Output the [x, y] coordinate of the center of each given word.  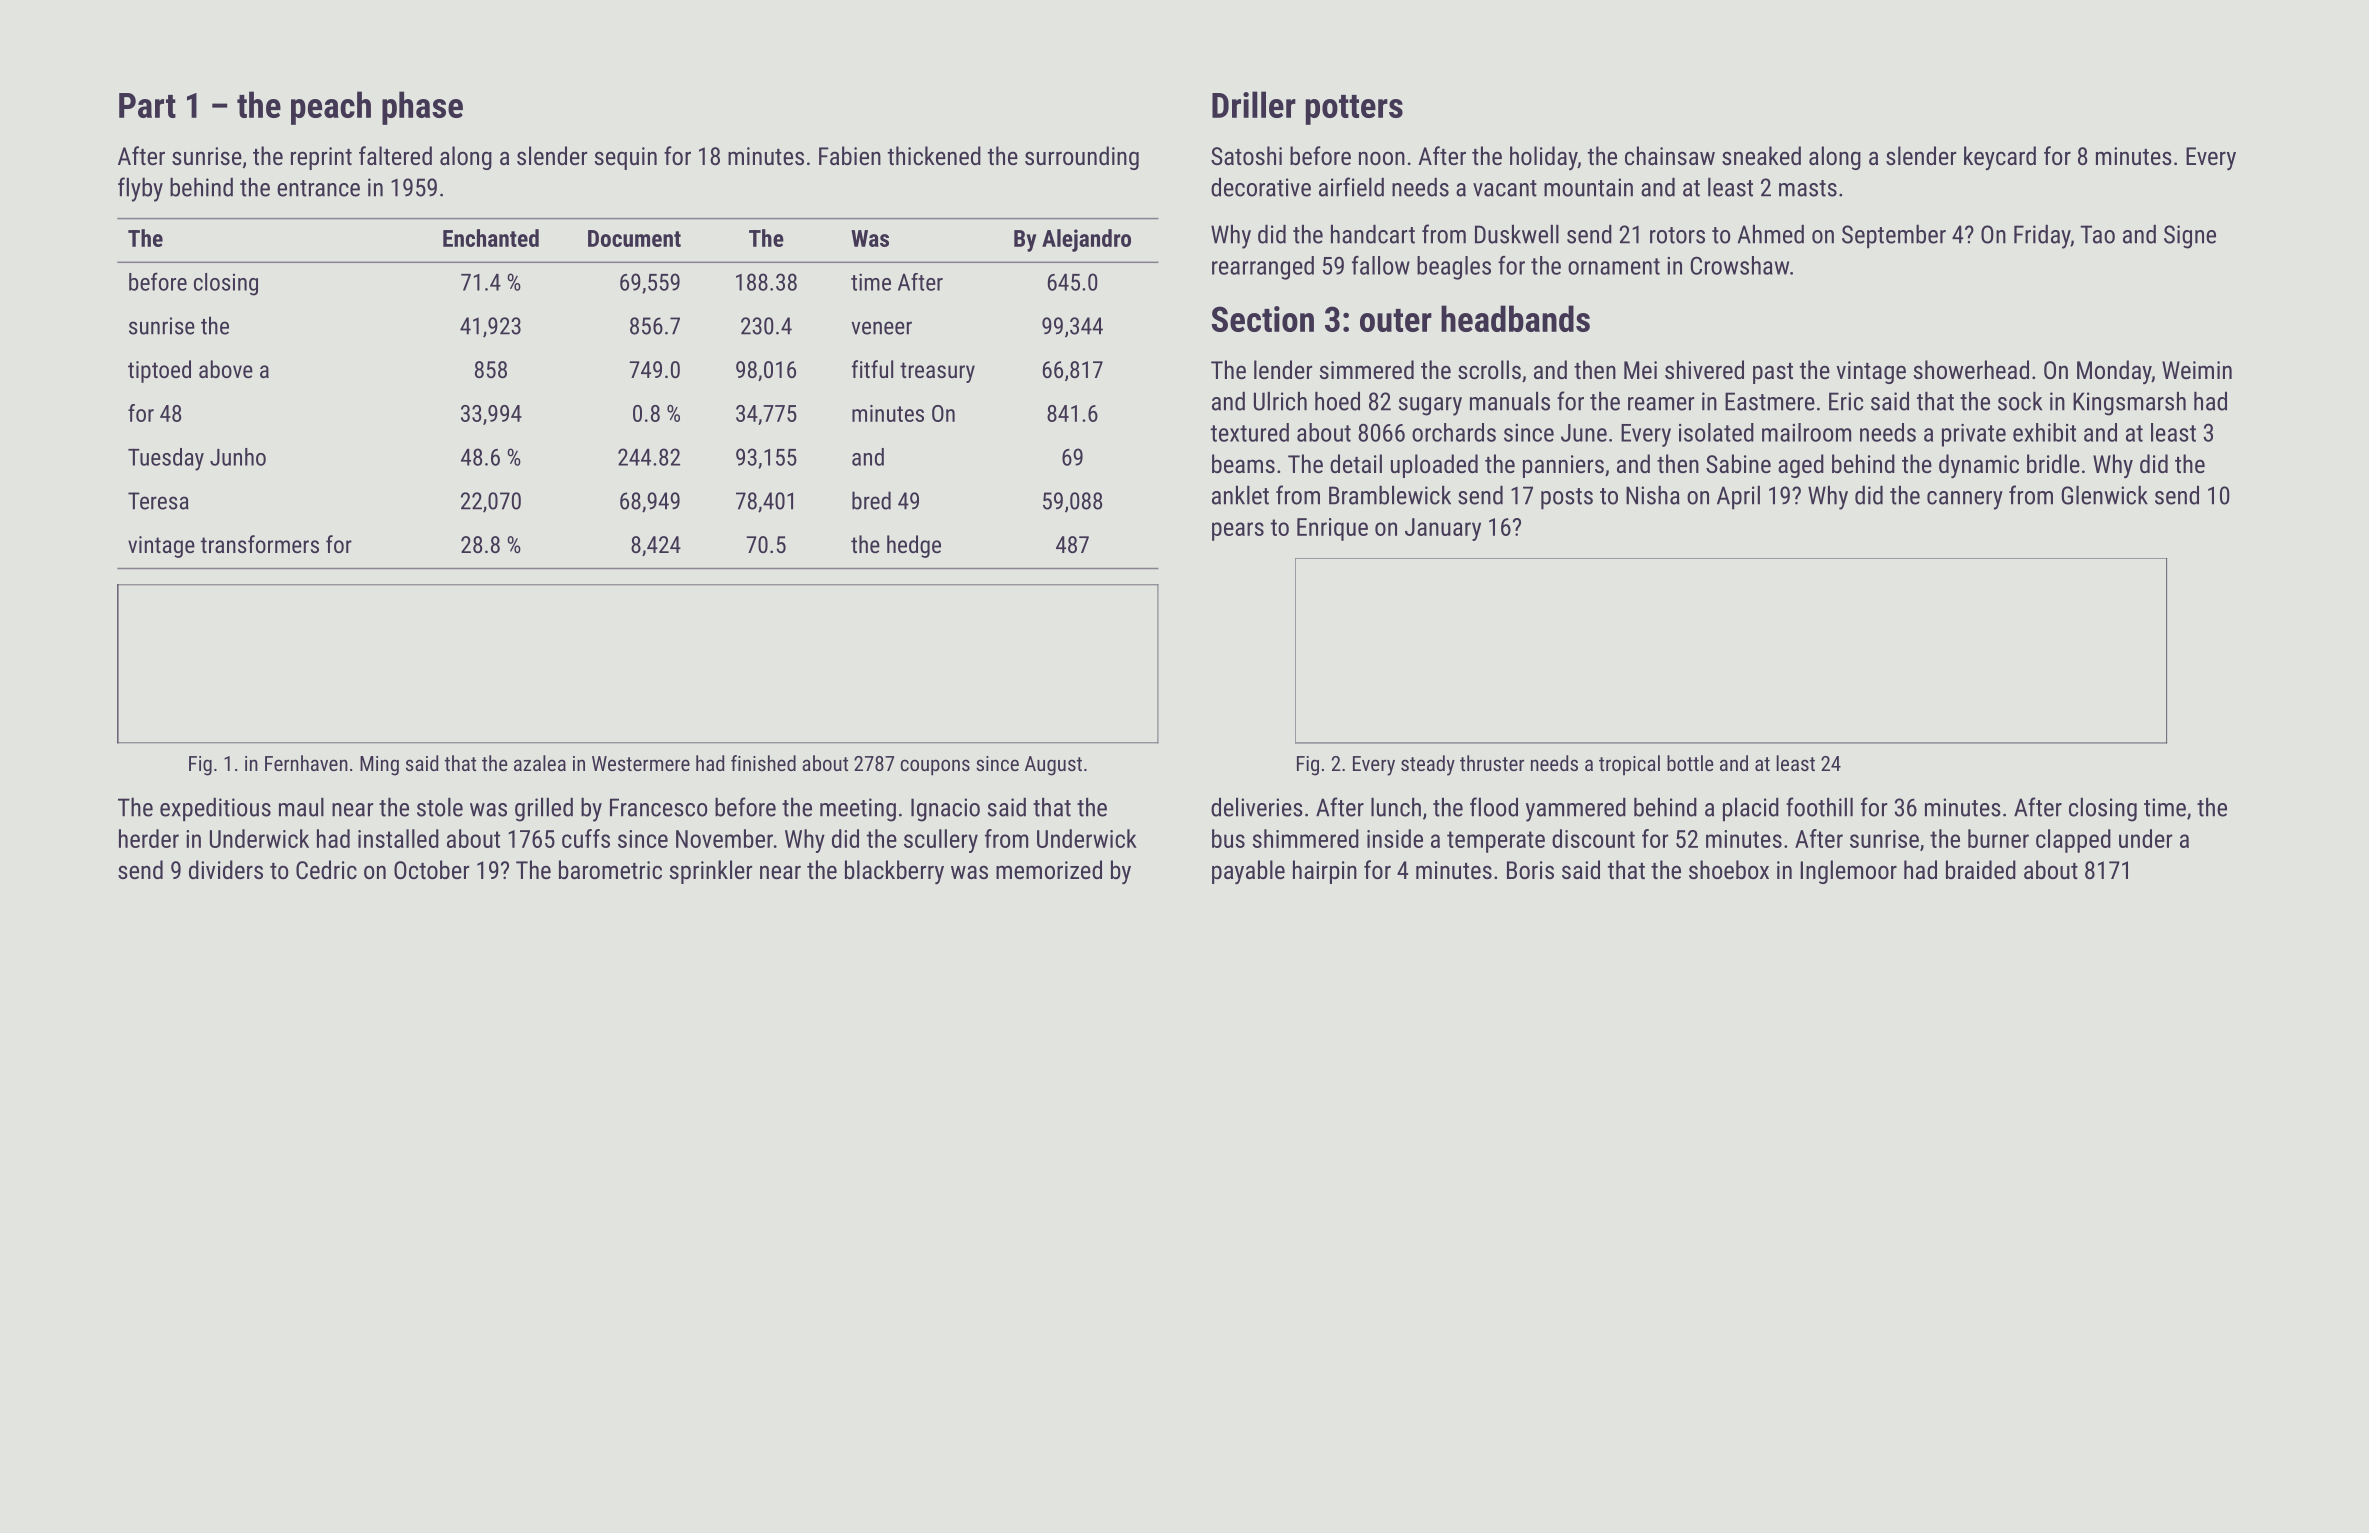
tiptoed [159, 371]
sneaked [1761, 155]
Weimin [2197, 370]
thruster [1492, 763]
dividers [226, 869]
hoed [1337, 401]
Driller [1254, 104]
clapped [2073, 841]
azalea [540, 763]
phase [422, 108]
